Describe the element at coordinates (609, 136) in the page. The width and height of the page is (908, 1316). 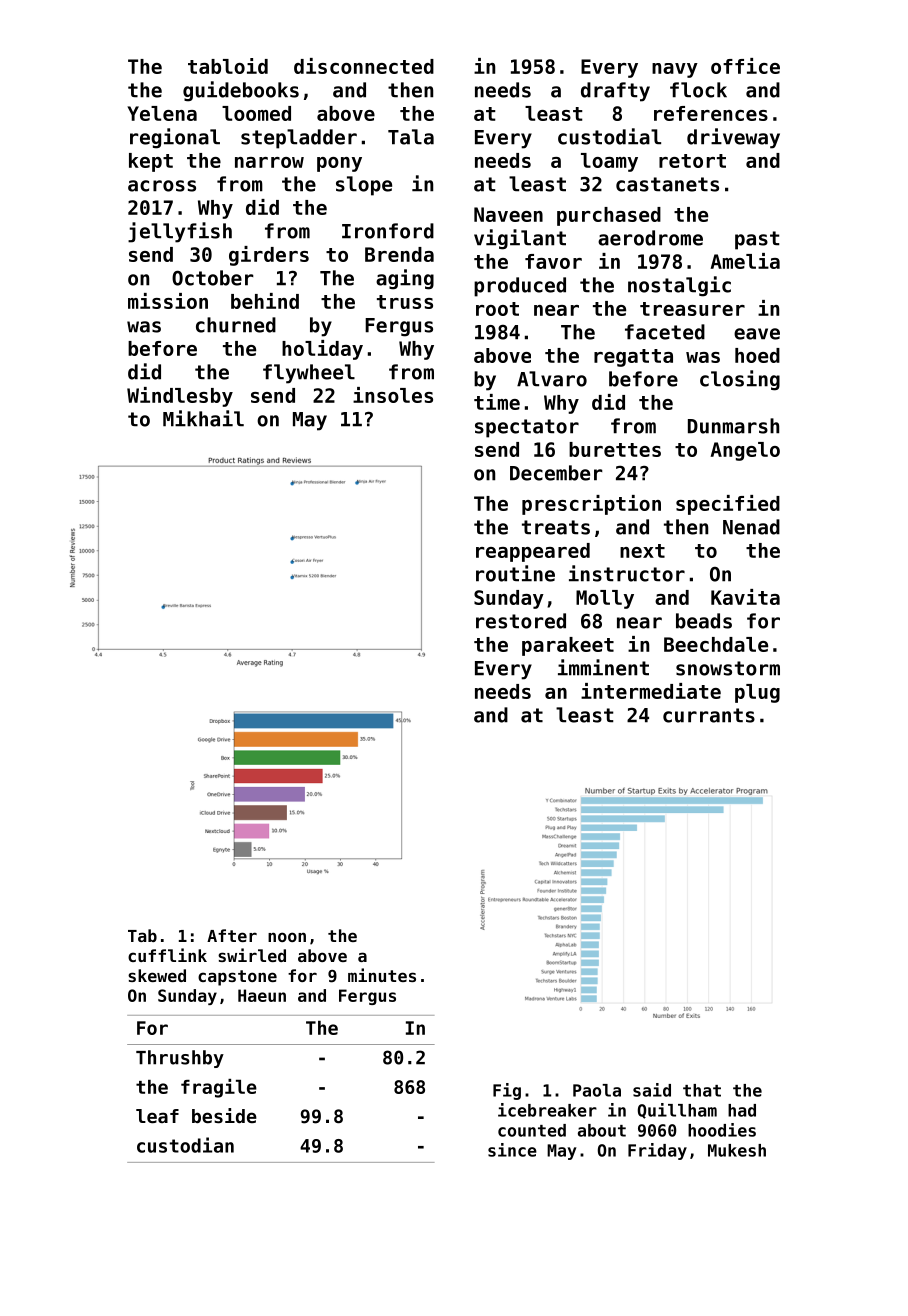
I see `custodial` at that location.
